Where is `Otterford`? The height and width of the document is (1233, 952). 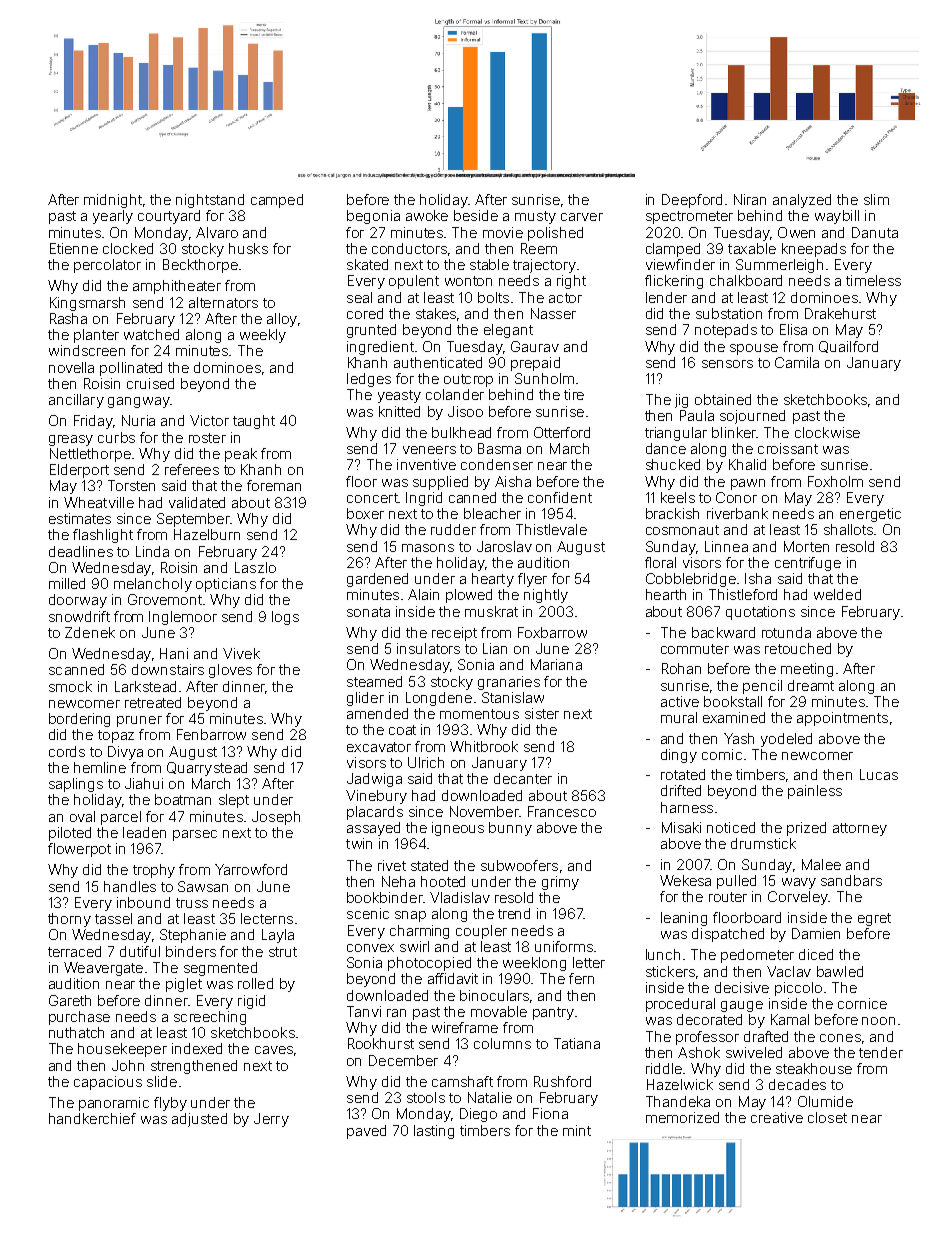
Otterford is located at coordinates (562, 432).
